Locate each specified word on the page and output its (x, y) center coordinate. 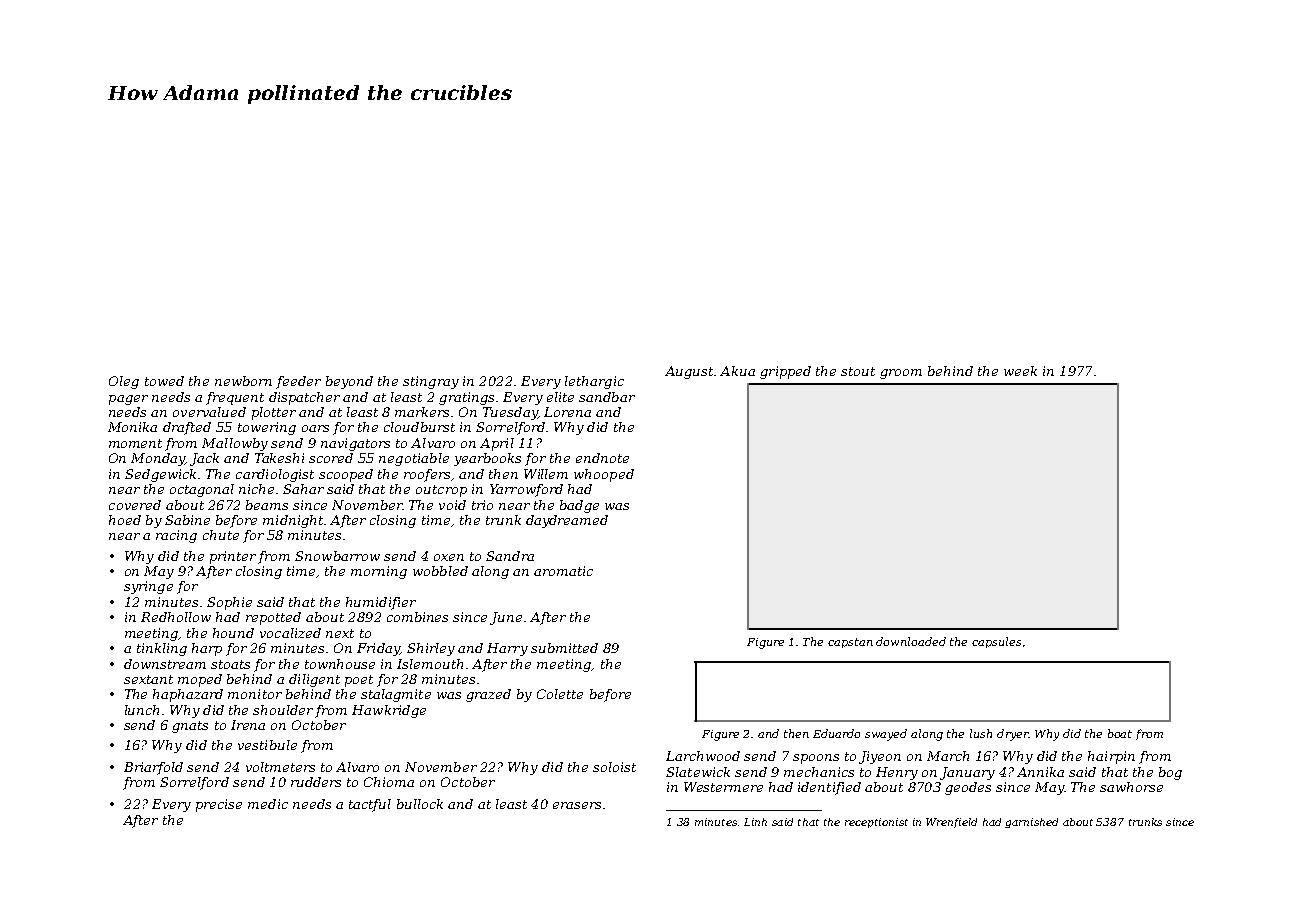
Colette (560, 694)
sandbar (607, 397)
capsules (996, 642)
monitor (255, 694)
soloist (614, 767)
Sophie (229, 603)
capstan (850, 643)
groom (901, 374)
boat (1120, 733)
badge (579, 506)
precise (219, 805)
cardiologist (275, 475)
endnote (602, 458)
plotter (274, 413)
